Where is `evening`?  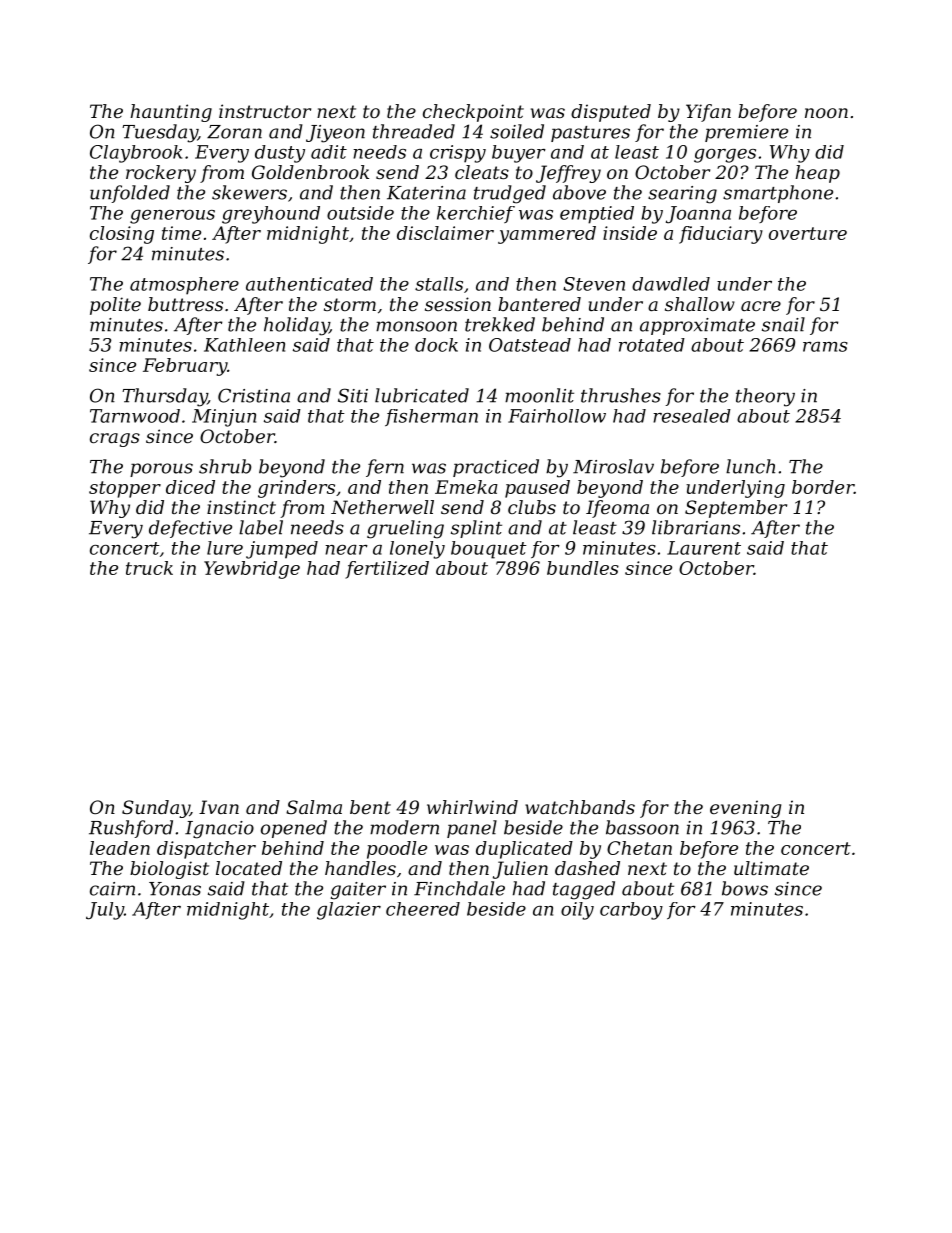
evening is located at coordinates (745, 809).
